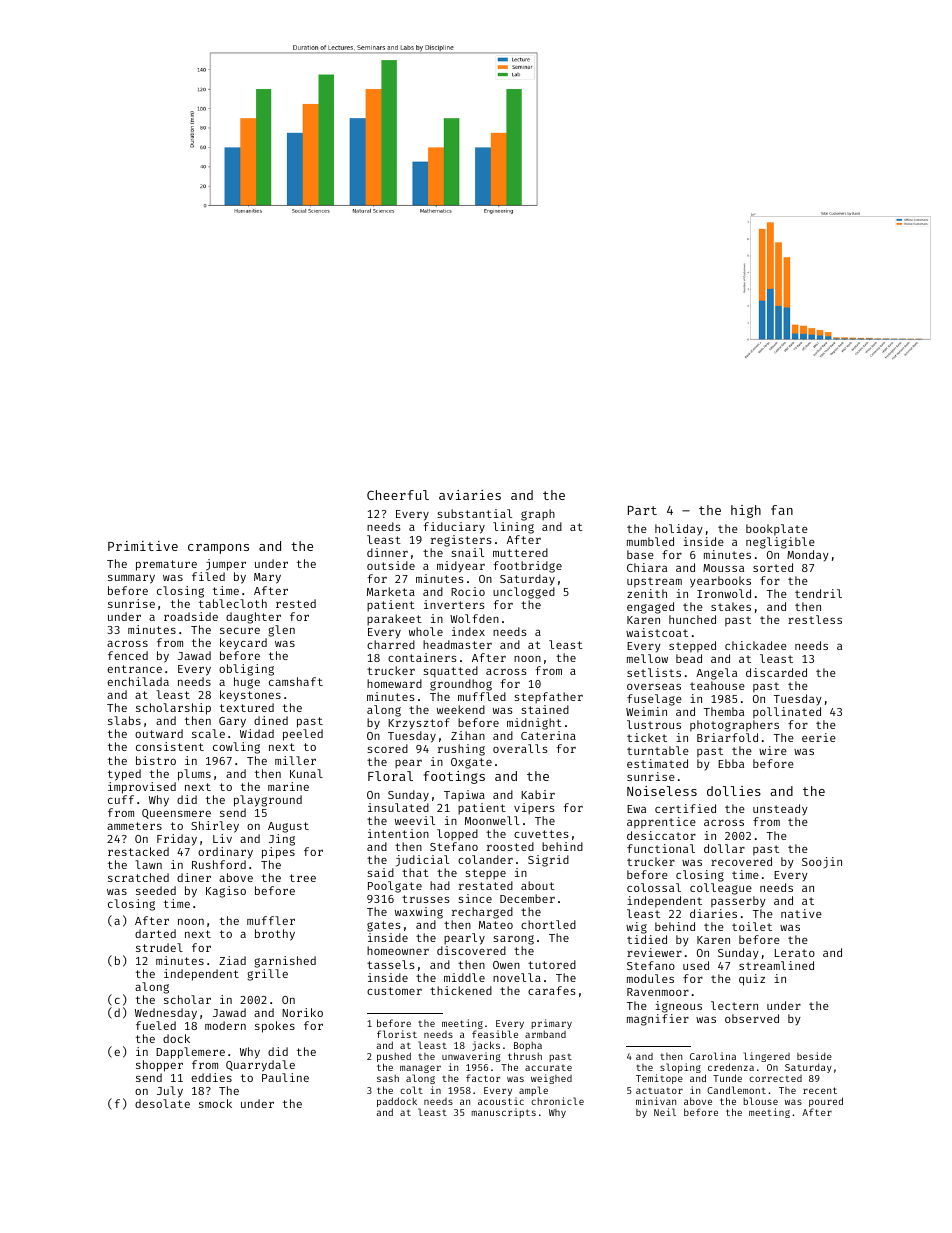  Describe the element at coordinates (819, 737) in the document. I see `eerie` at that location.
